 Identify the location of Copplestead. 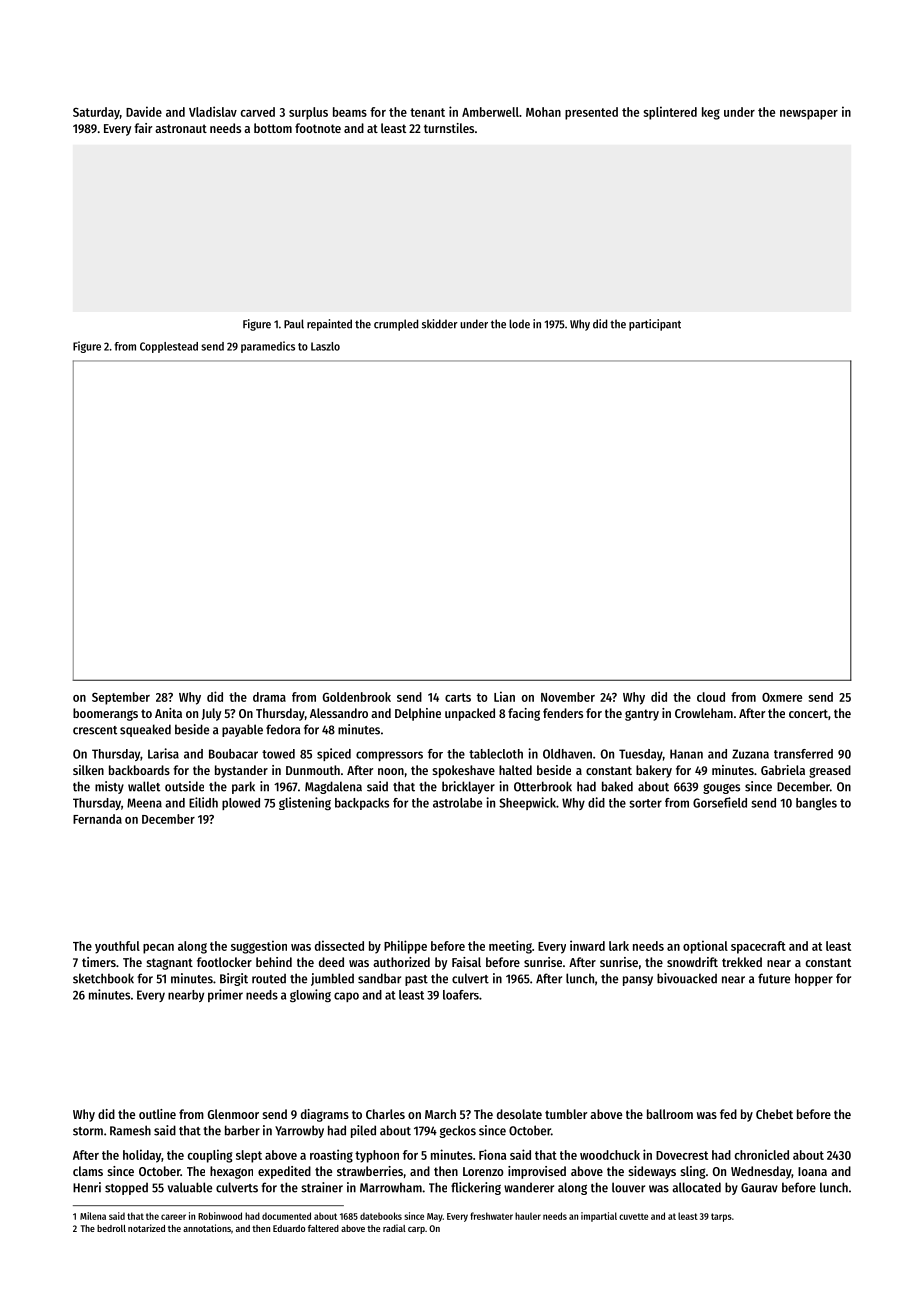
(169, 347).
